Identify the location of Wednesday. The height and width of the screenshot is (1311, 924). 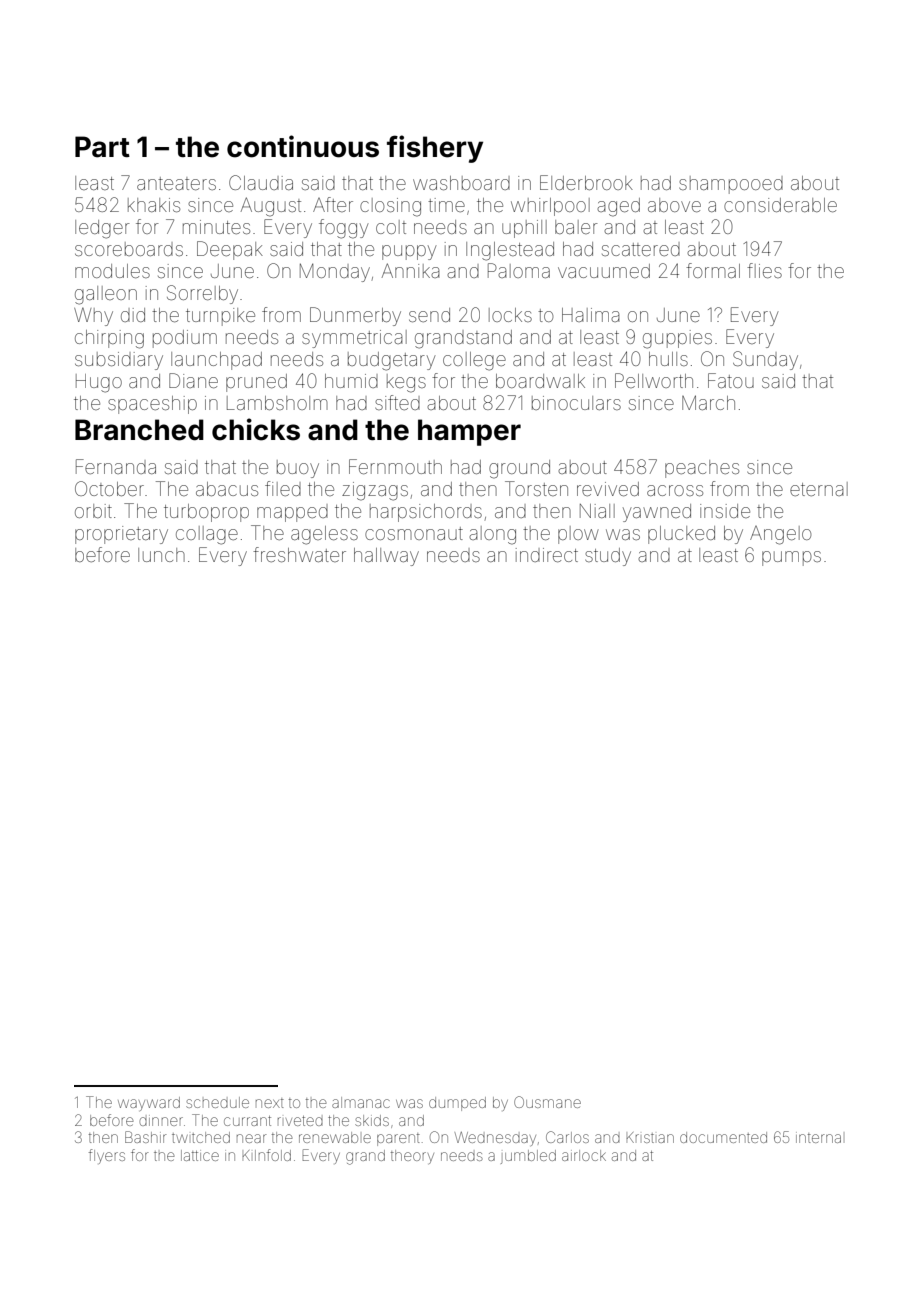
(495, 1139).
